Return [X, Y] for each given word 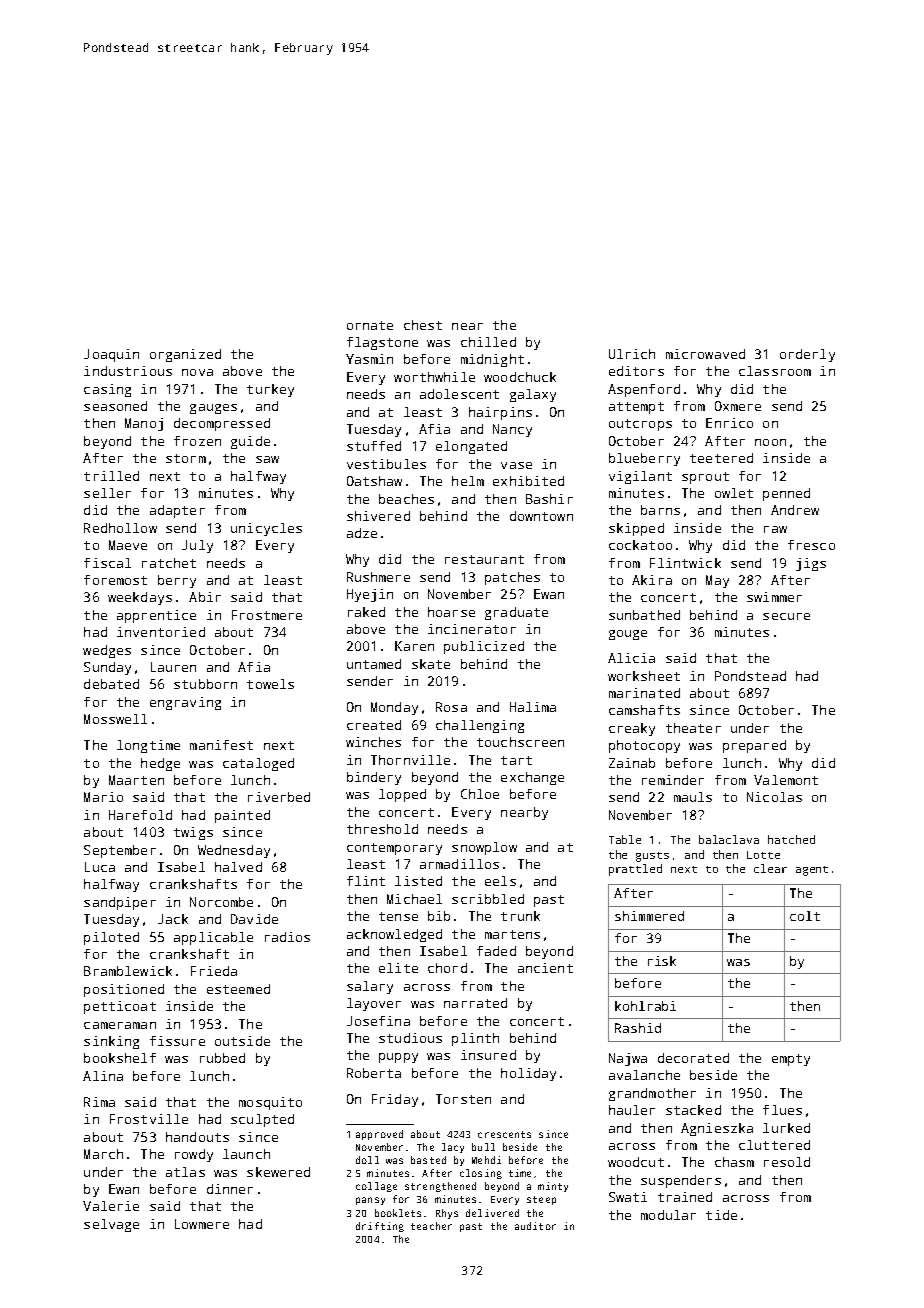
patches [512, 578]
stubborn [205, 684]
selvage [111, 1225]
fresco [811, 545]
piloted [111, 938]
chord [447, 968]
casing [107, 390]
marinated [644, 693]
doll [367, 1160]
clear [770, 868]
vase [516, 465]
